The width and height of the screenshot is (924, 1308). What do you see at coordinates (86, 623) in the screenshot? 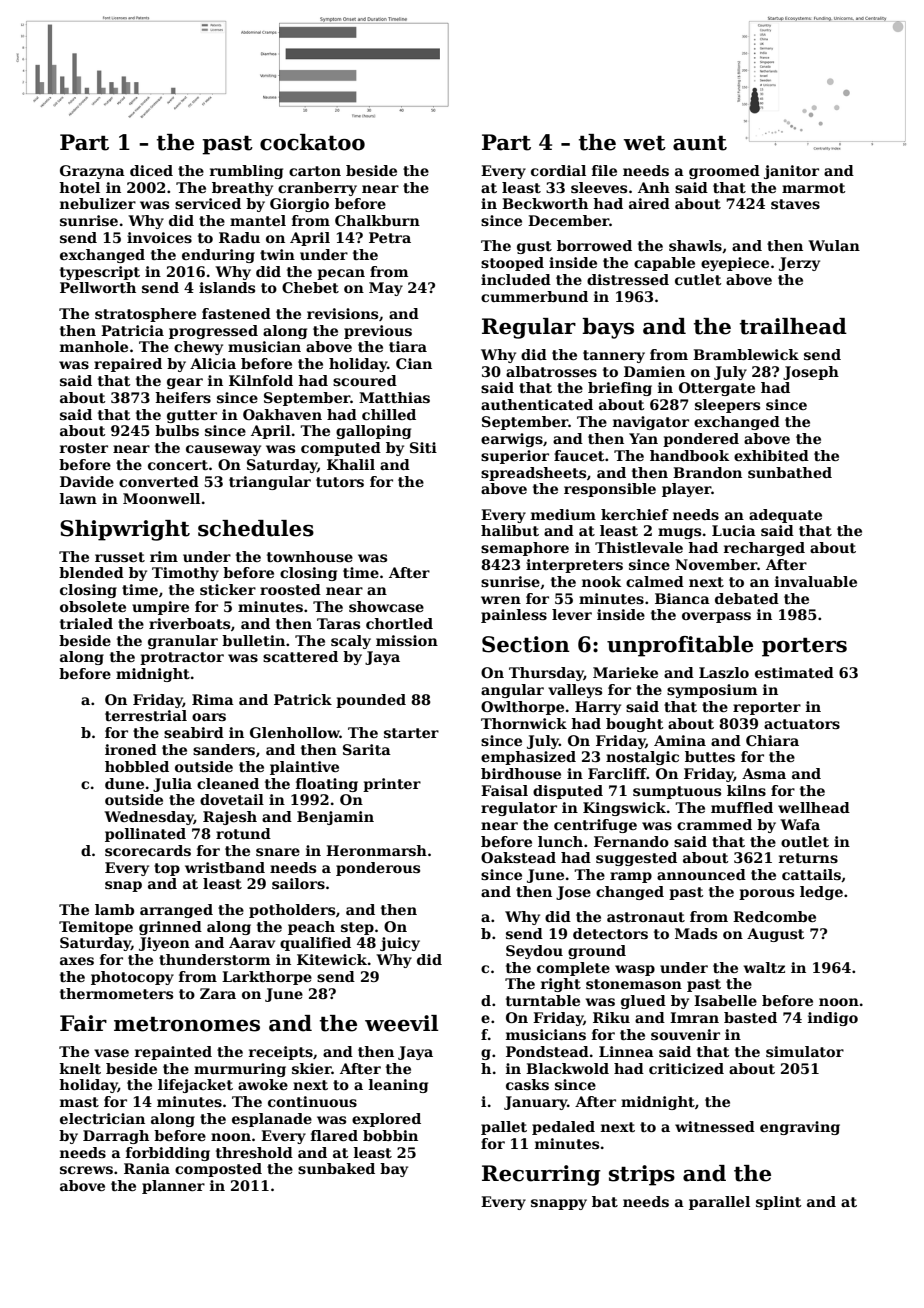
I see `trialed` at bounding box center [86, 623].
